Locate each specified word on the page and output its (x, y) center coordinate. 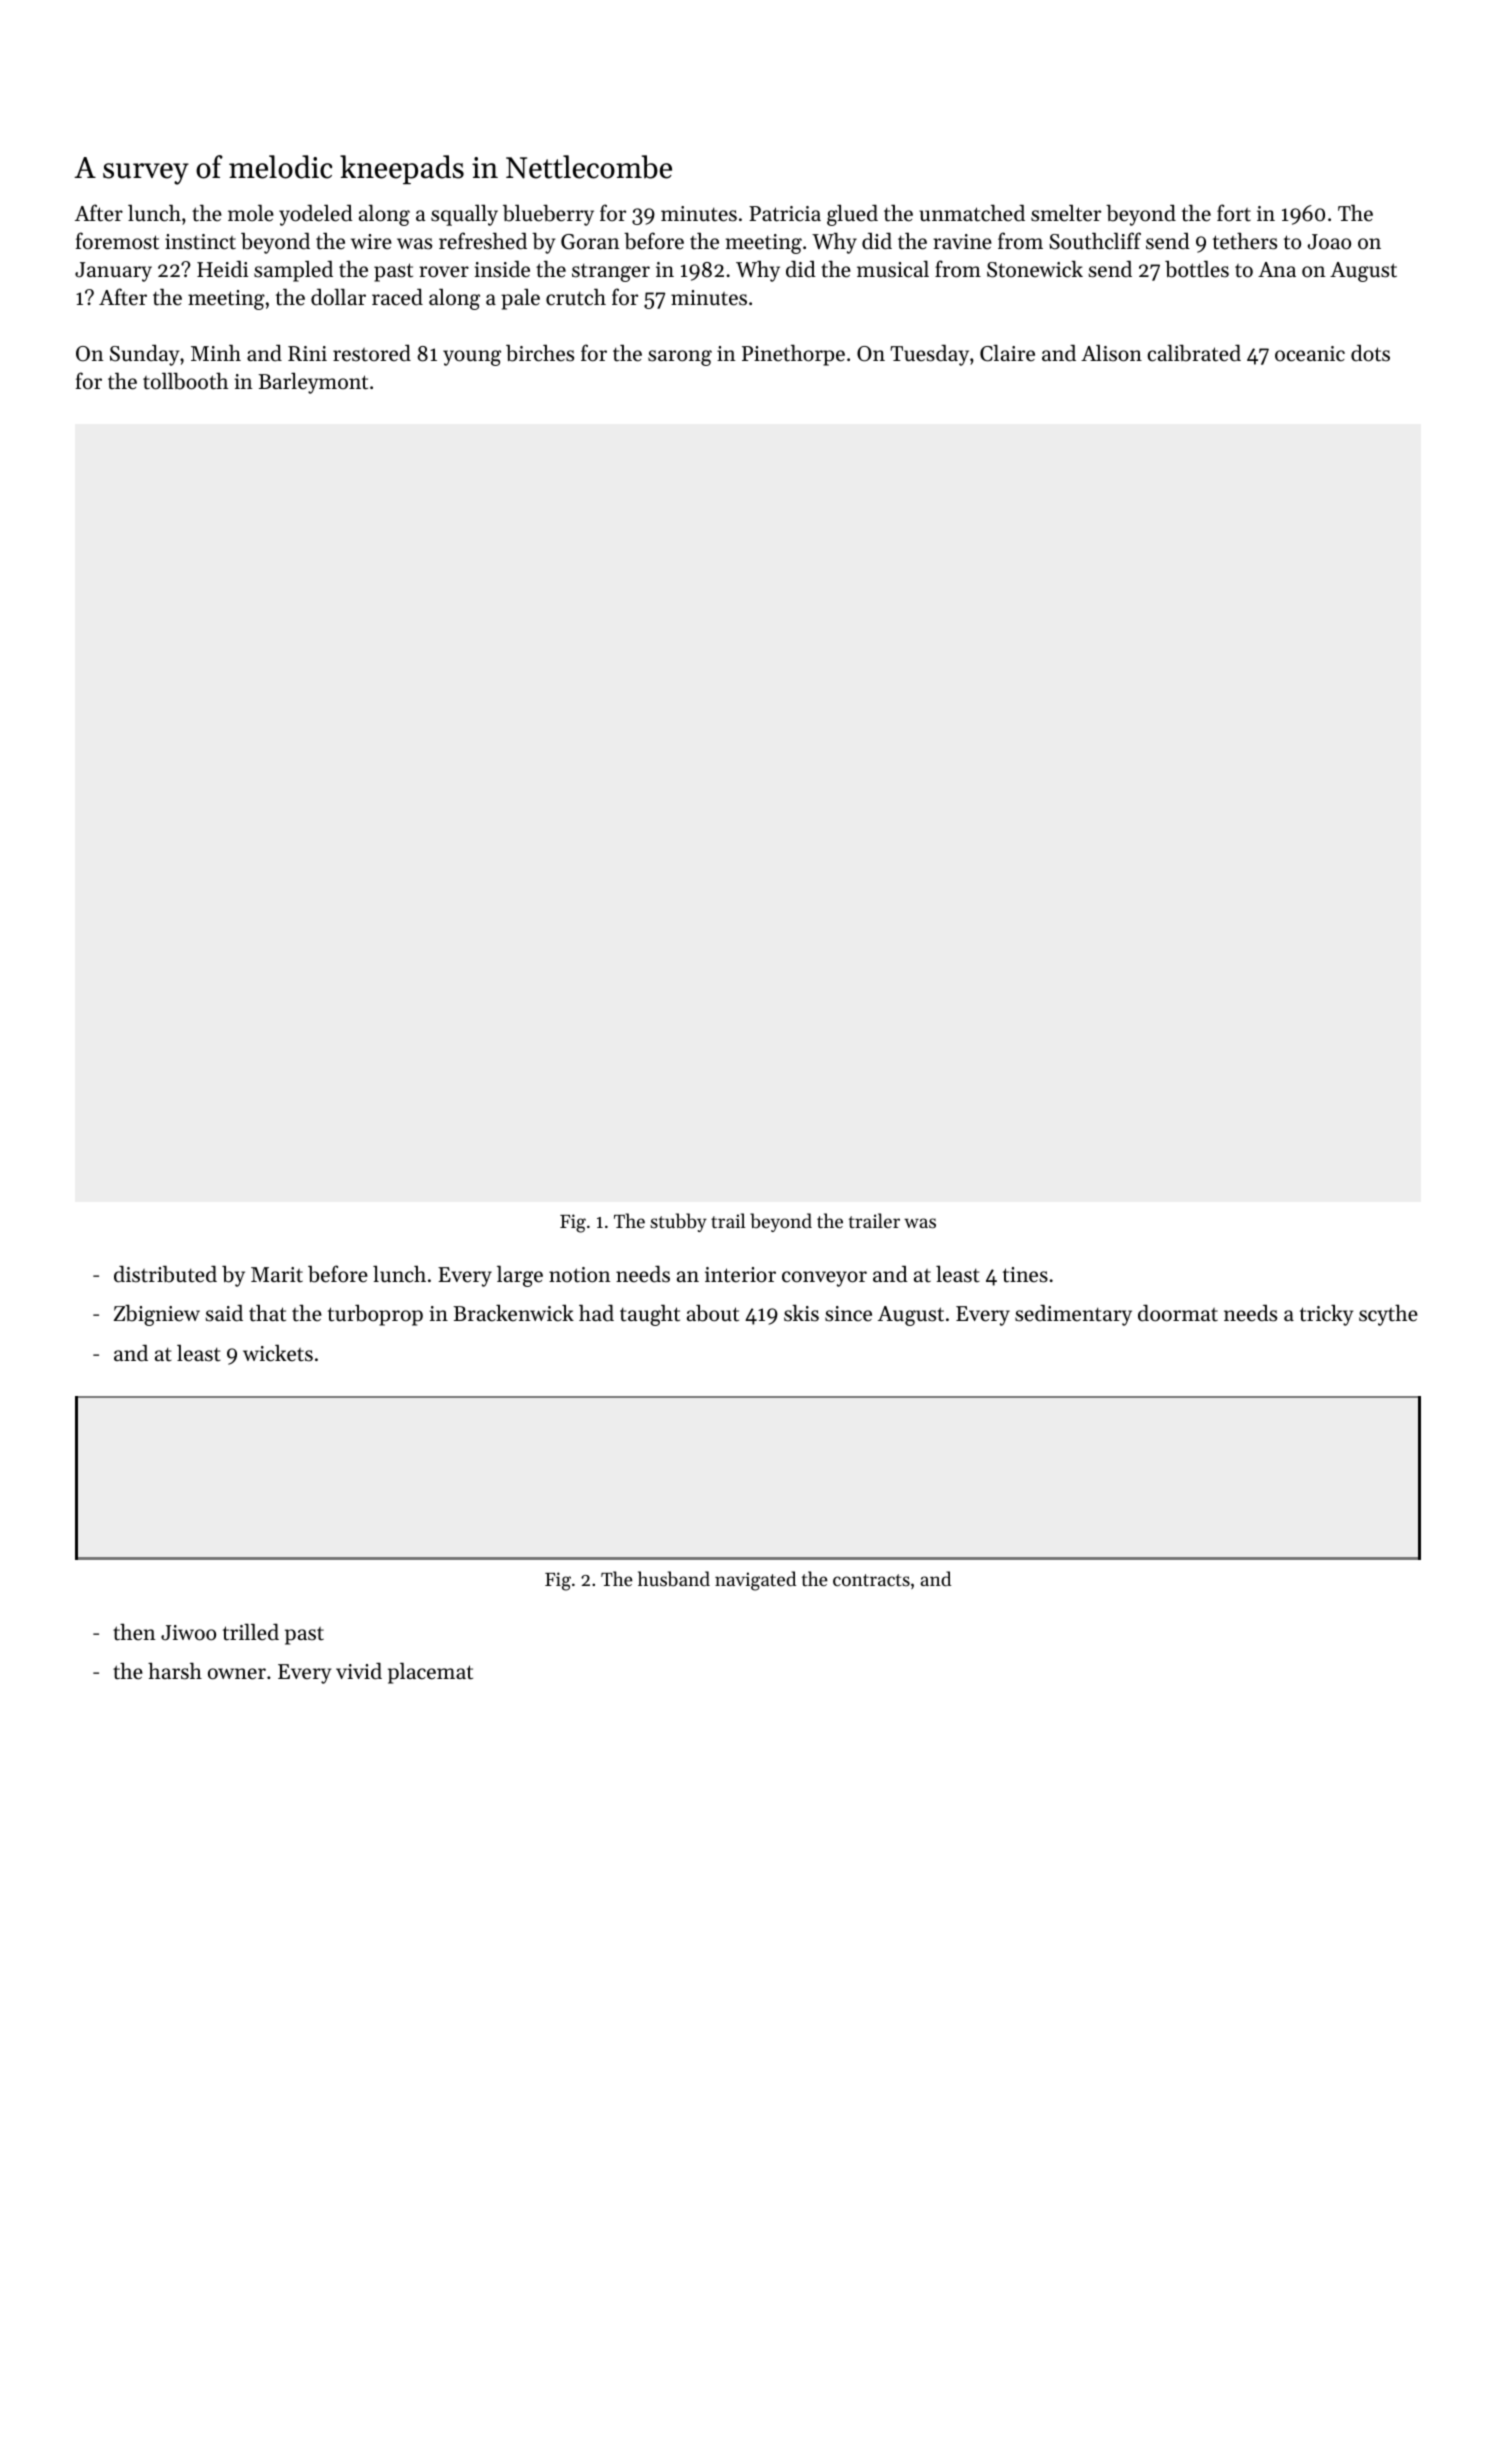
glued (852, 215)
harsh (175, 1671)
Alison (1111, 353)
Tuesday (929, 355)
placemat (430, 1673)
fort (1234, 213)
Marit (277, 1275)
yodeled (316, 215)
